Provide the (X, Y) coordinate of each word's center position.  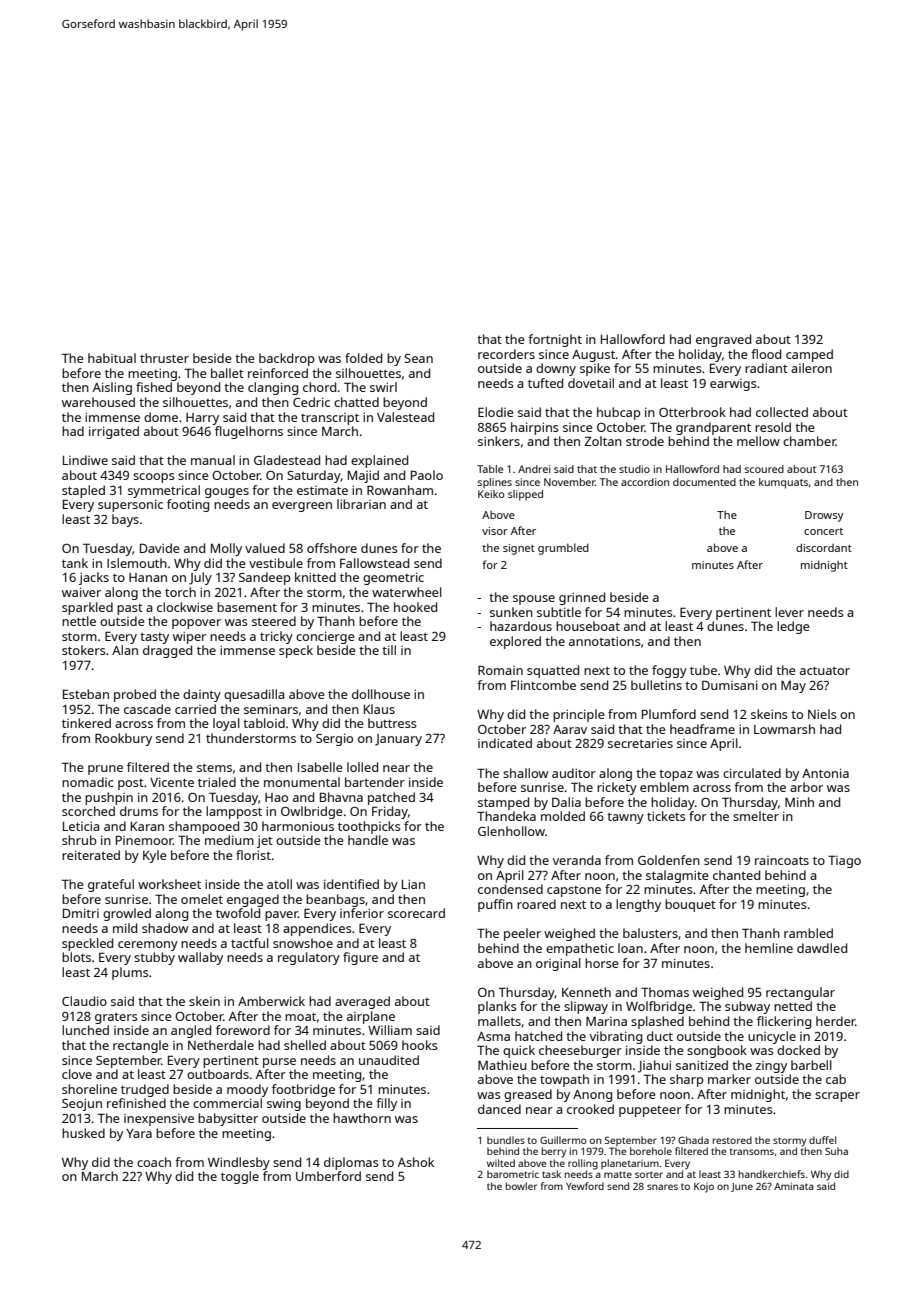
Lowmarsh (784, 729)
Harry (202, 419)
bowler (521, 1186)
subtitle (559, 612)
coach (154, 1162)
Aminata (794, 1186)
